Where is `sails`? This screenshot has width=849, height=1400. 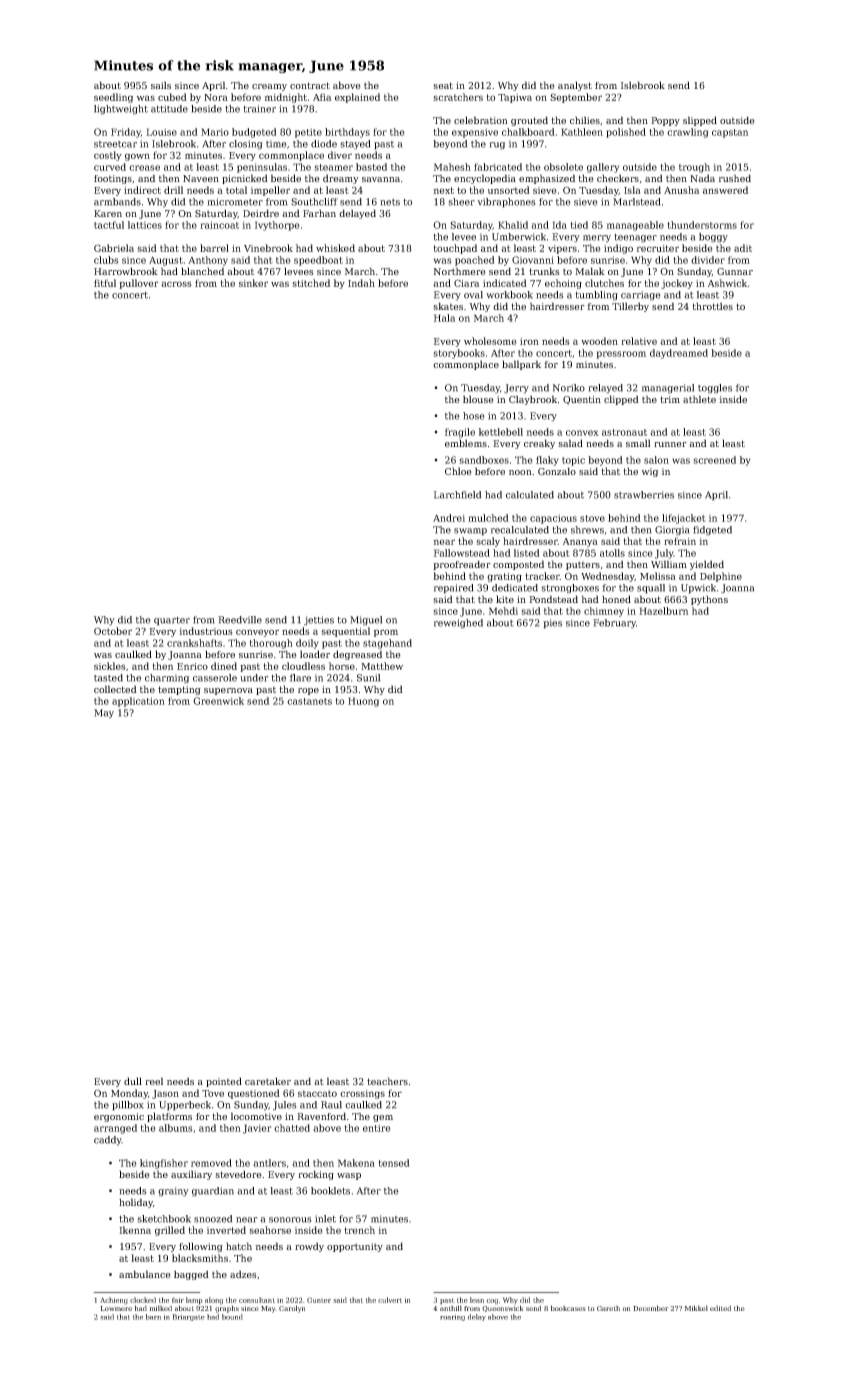
sails is located at coordinates (161, 85).
